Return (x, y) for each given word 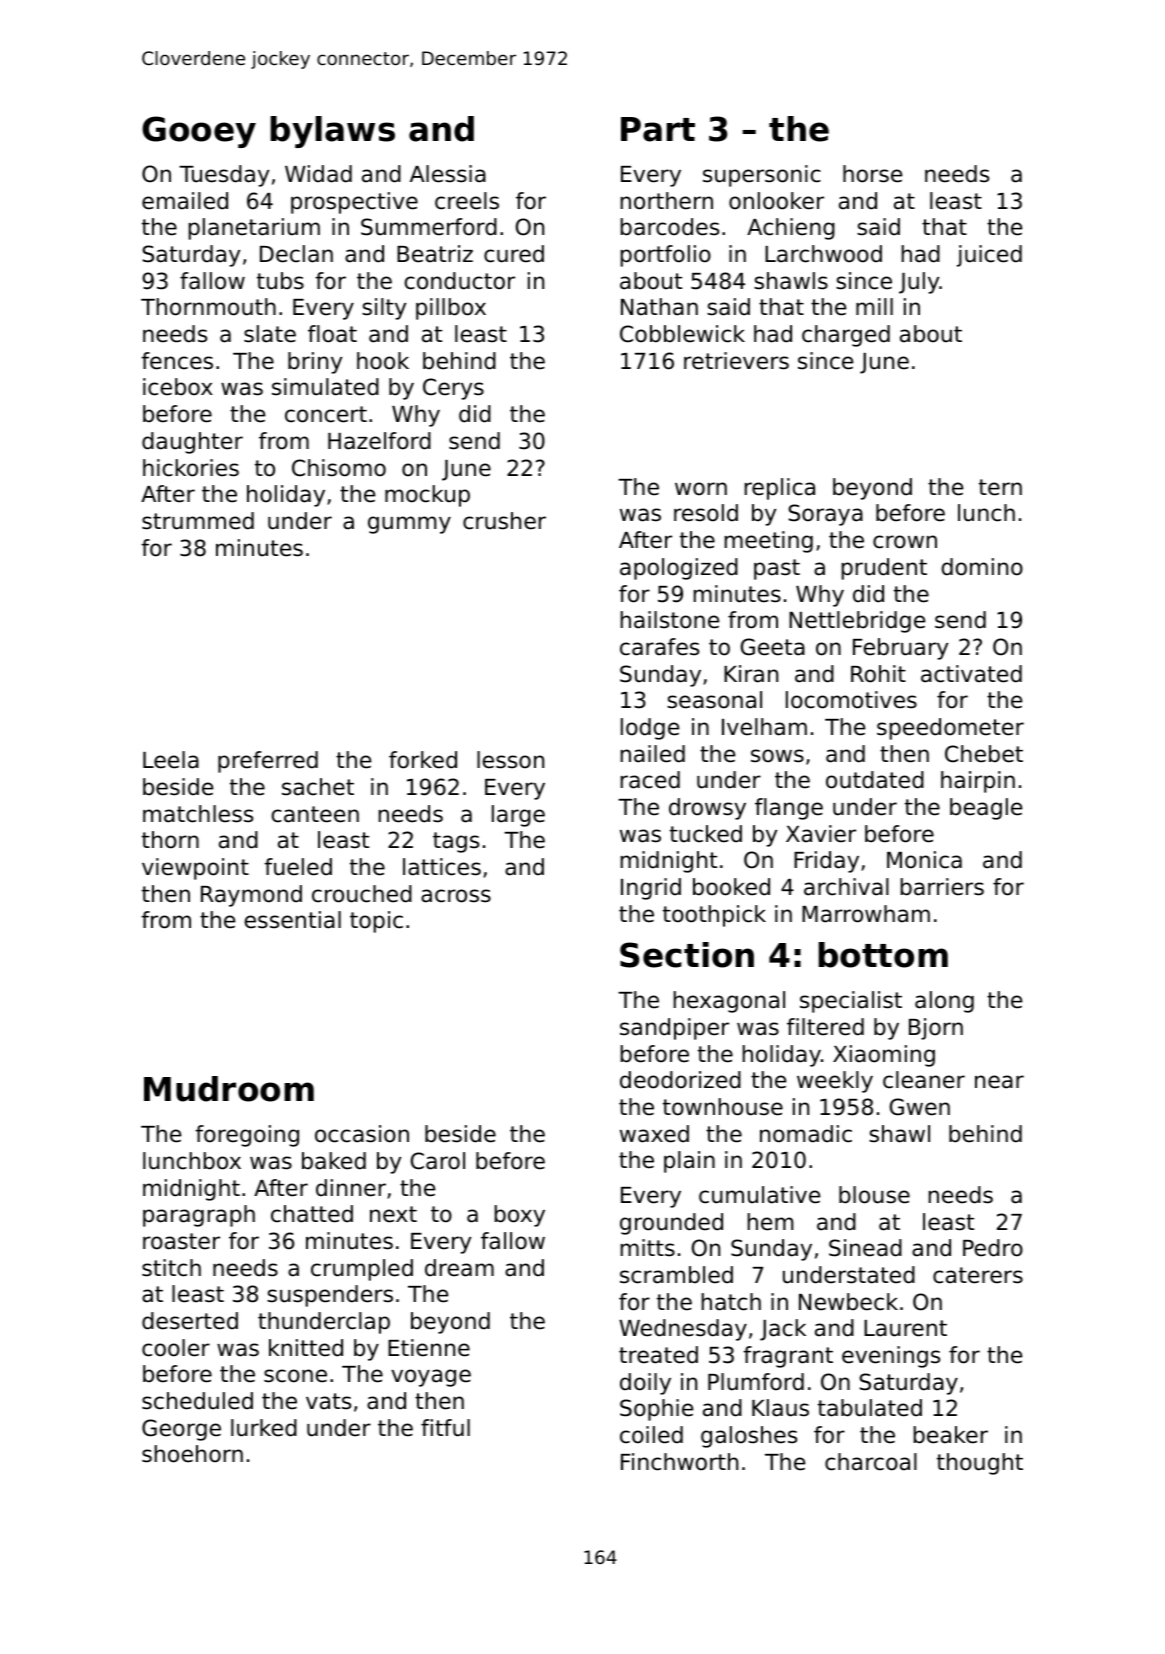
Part (658, 129)
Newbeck (848, 1302)
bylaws (332, 132)
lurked (264, 1428)
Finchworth (679, 1462)
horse (872, 174)
